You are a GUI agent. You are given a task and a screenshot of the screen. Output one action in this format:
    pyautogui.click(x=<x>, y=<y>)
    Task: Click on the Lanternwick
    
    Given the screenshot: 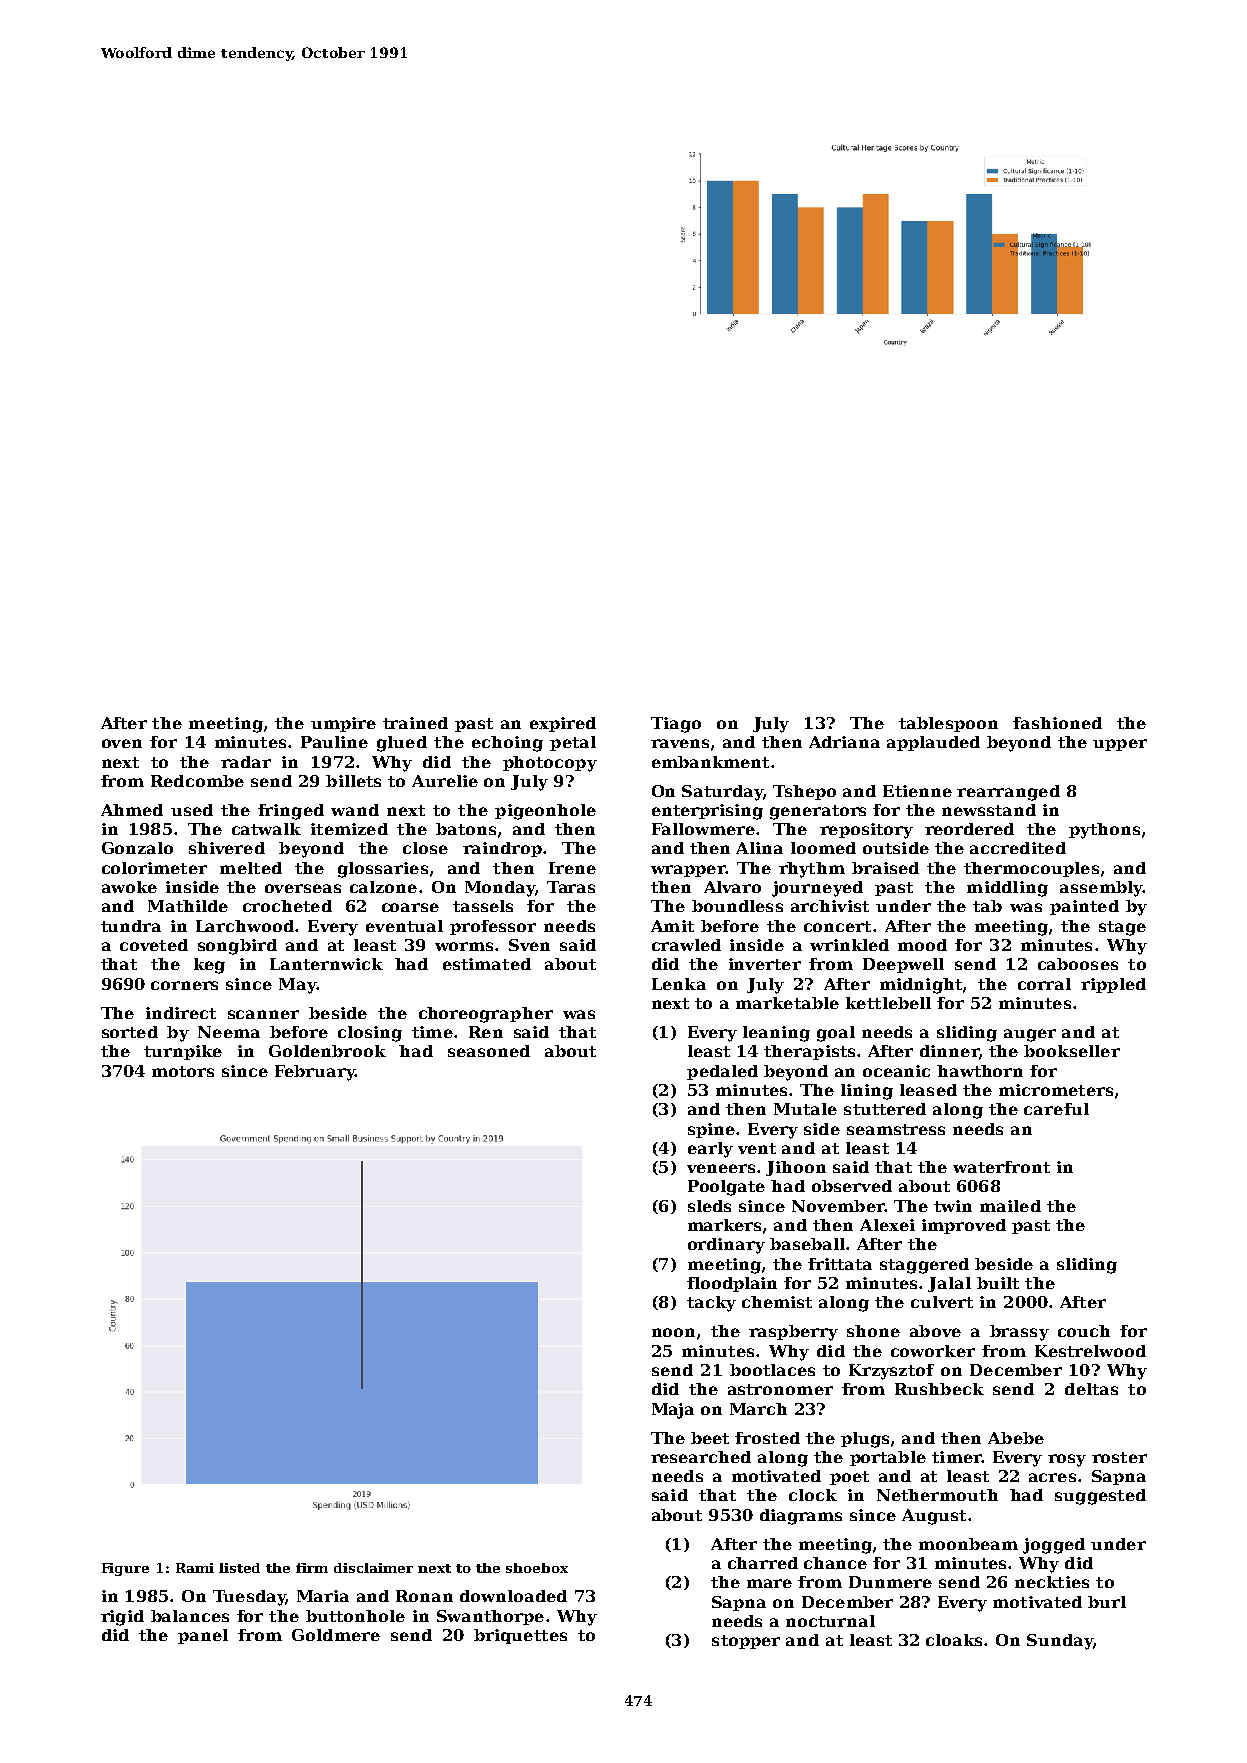 What is the action you would take?
    pyautogui.click(x=326, y=964)
